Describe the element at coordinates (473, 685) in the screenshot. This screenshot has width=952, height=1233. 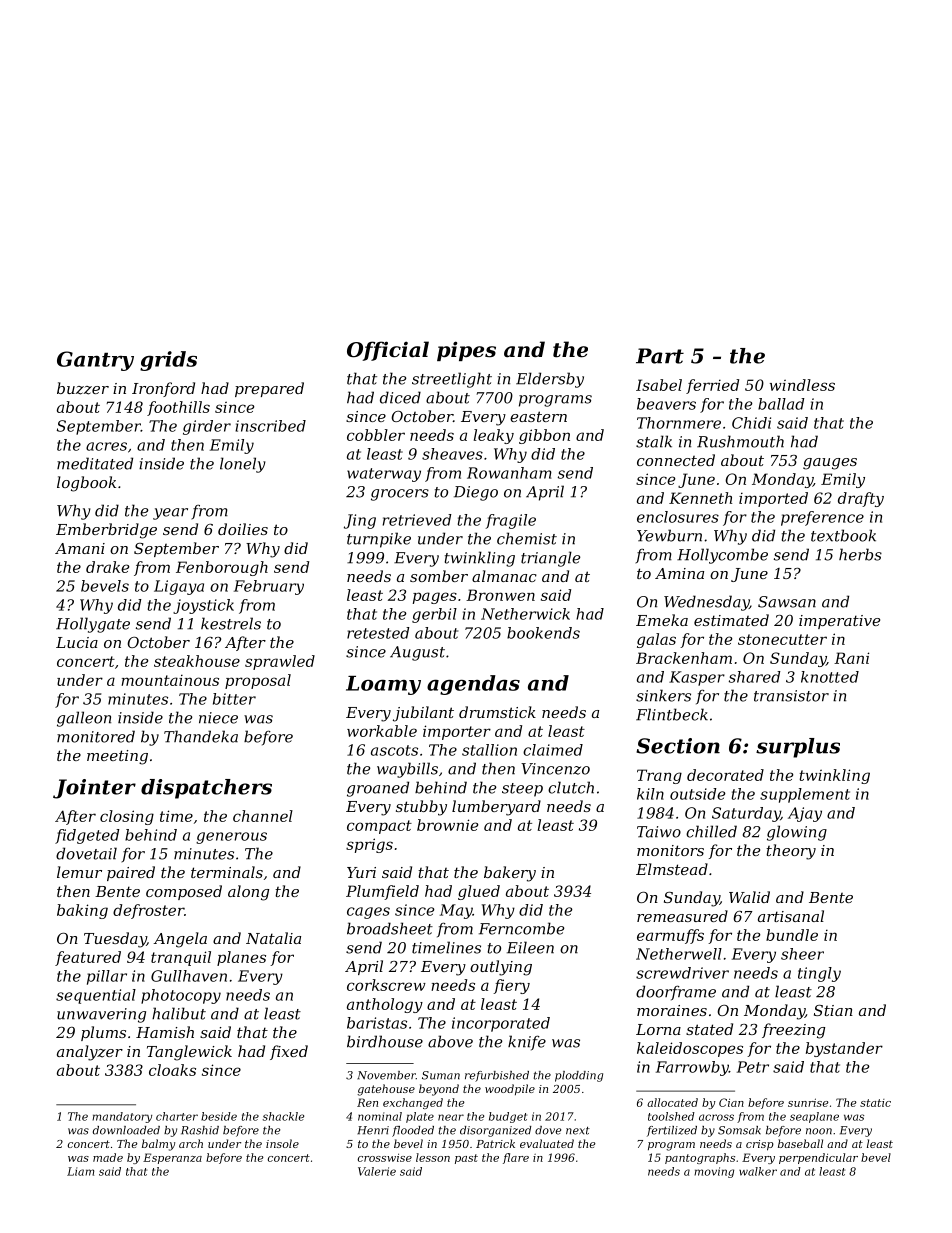
I see `agendas` at that location.
